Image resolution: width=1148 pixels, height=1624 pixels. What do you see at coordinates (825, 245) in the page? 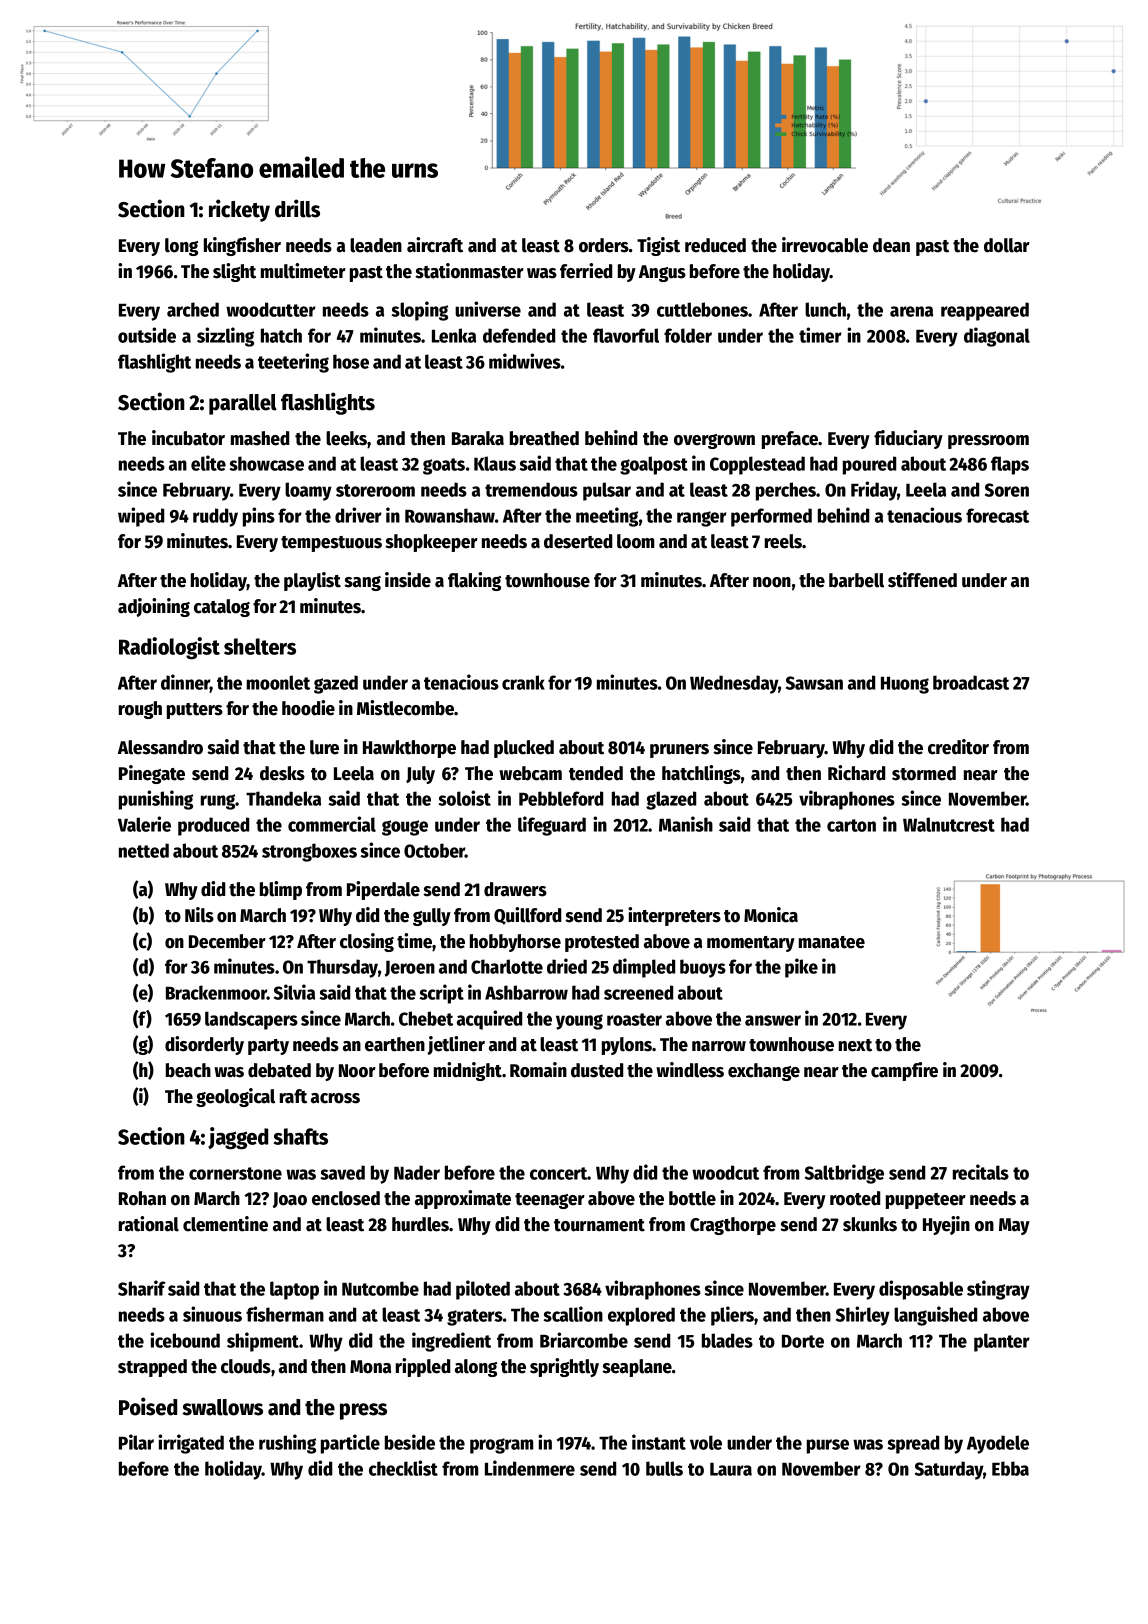
I see `irrevocable` at bounding box center [825, 245].
